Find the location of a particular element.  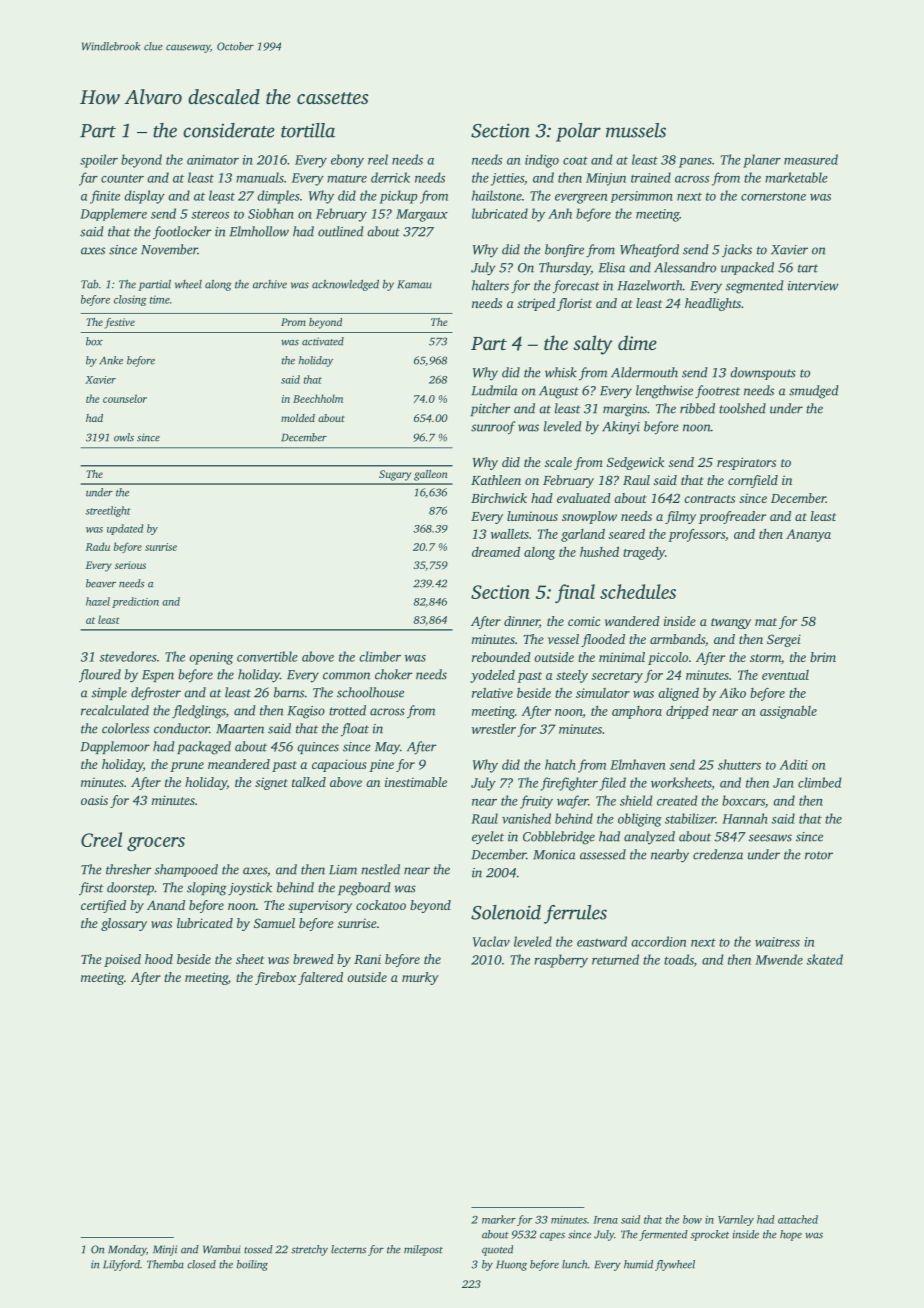

Lilyford is located at coordinates (121, 1265).
